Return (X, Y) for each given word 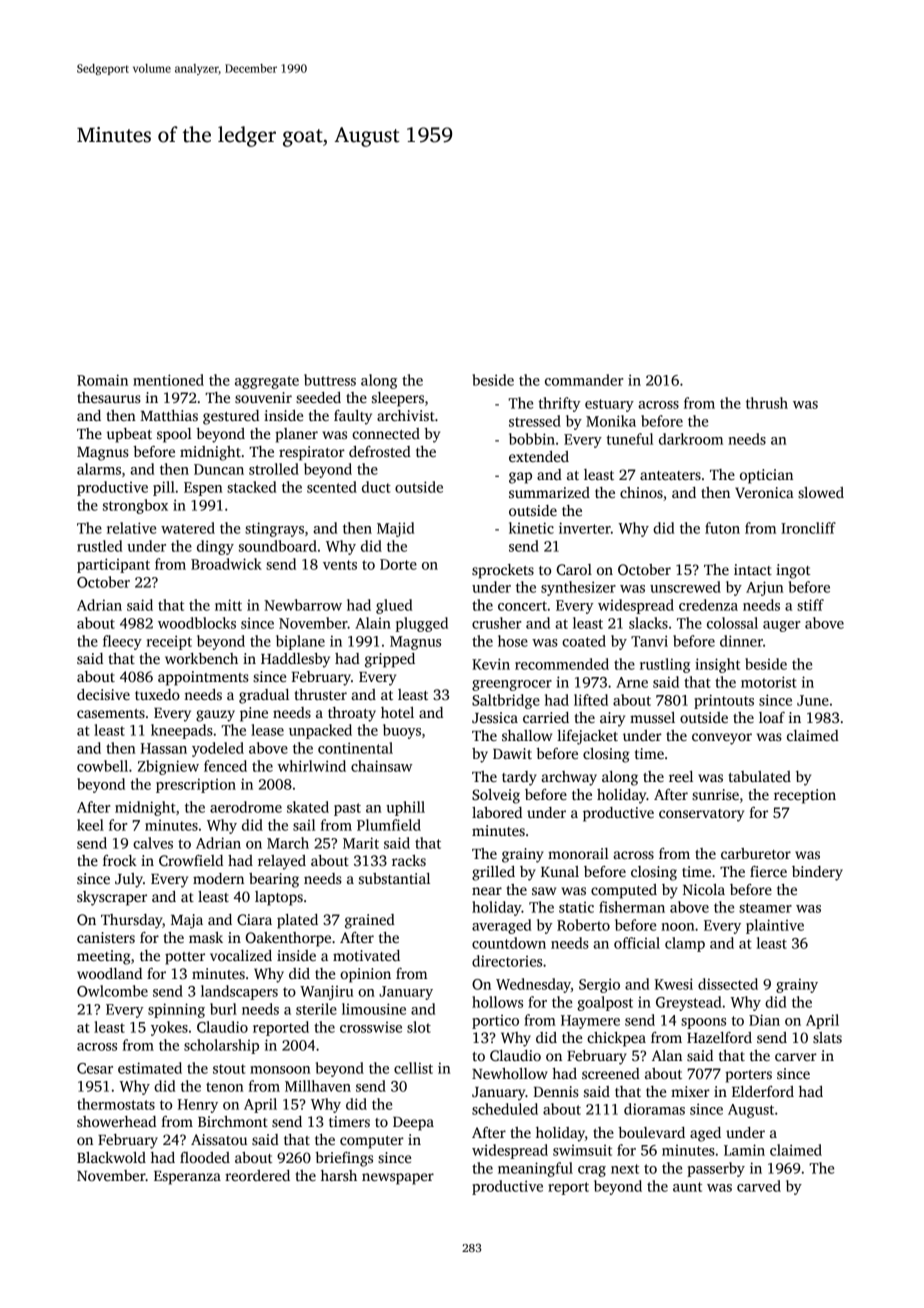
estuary (609, 405)
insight (717, 665)
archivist (406, 415)
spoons (703, 1023)
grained (370, 921)
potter (185, 958)
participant (113, 565)
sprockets (503, 571)
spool (174, 435)
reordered (257, 1175)
